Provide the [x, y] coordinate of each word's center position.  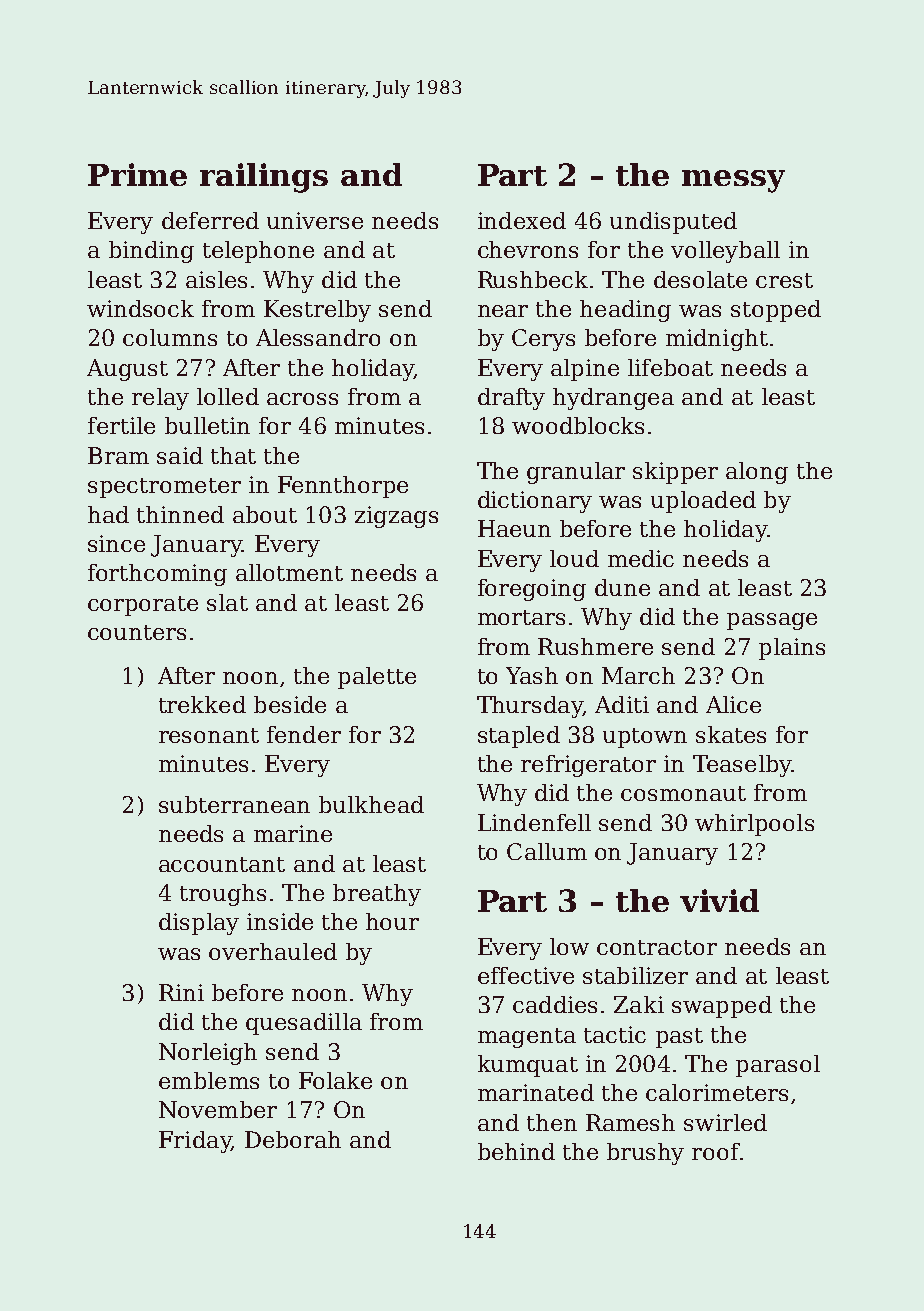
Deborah [293, 1139]
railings [264, 178]
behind [516, 1151]
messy [733, 181]
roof [716, 1151]
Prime [137, 174]
